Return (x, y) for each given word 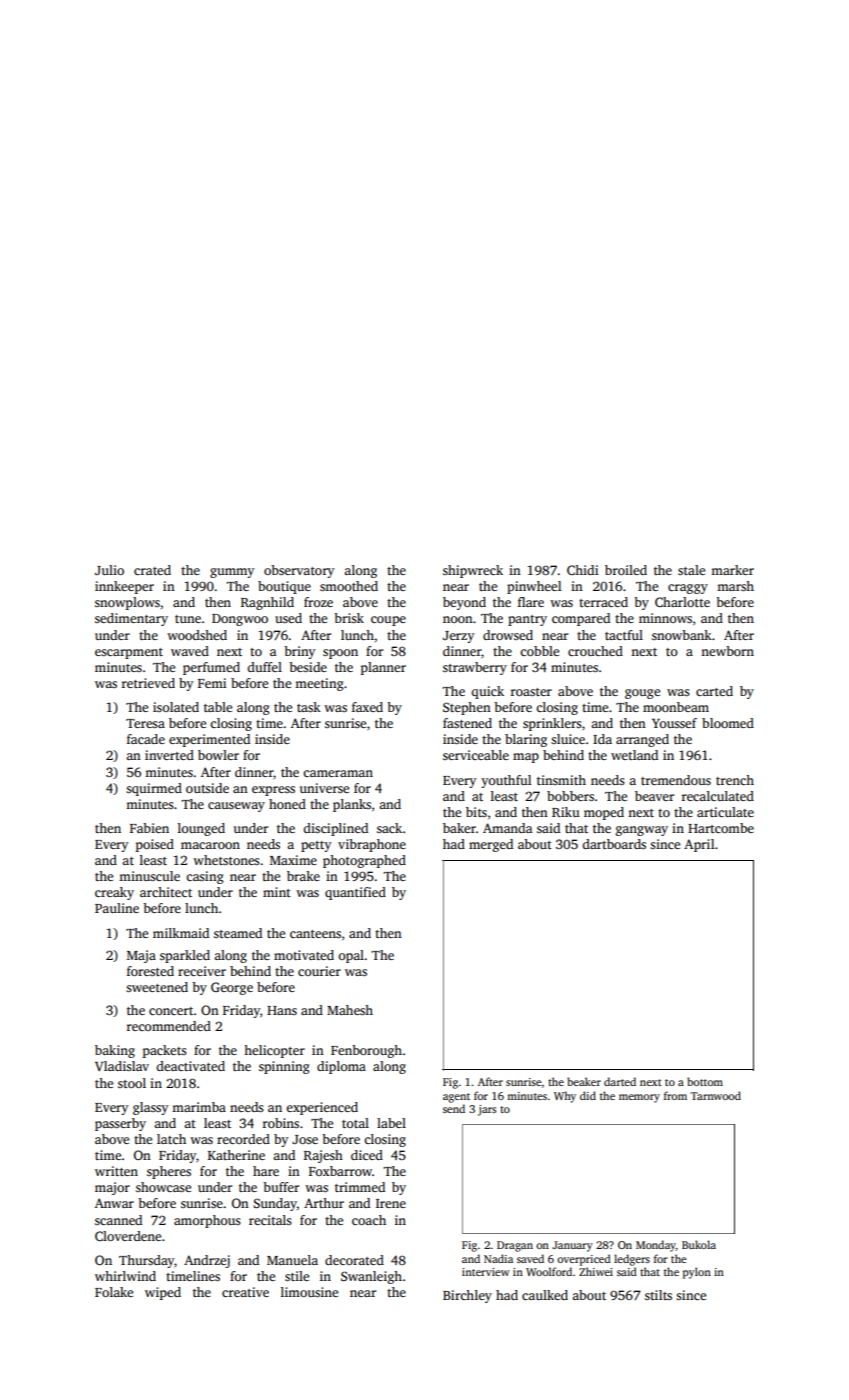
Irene (391, 1203)
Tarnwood (716, 1095)
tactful (624, 635)
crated (152, 570)
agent (456, 1098)
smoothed (349, 586)
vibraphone (372, 845)
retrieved (148, 683)
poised (155, 845)
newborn (727, 651)
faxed (367, 707)
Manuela (292, 1260)
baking (115, 1051)
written (116, 1171)
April (699, 845)
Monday (656, 1246)
